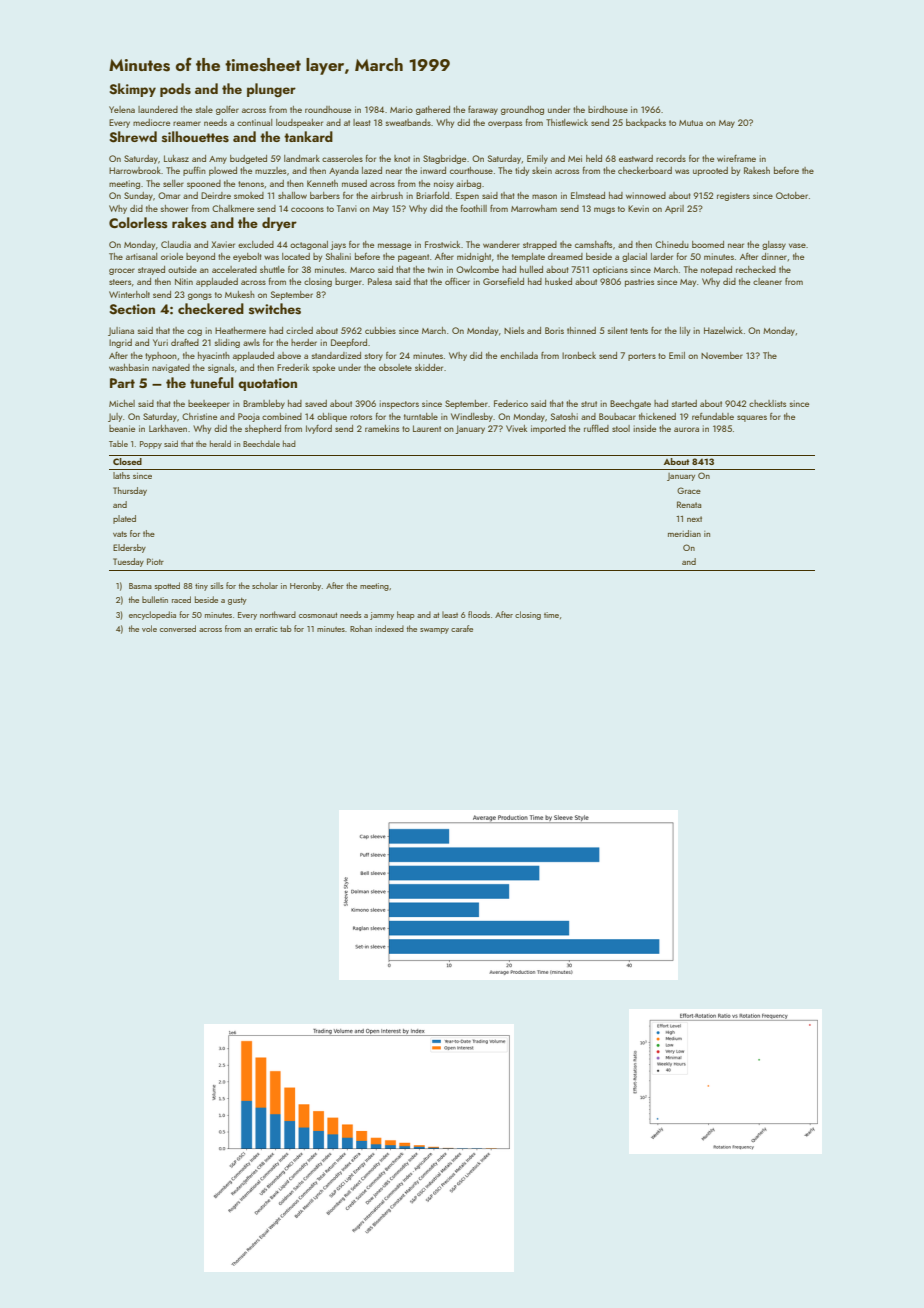 The image size is (924, 1308). Describe the element at coordinates (271, 90) in the page. I see `plunger` at that location.
